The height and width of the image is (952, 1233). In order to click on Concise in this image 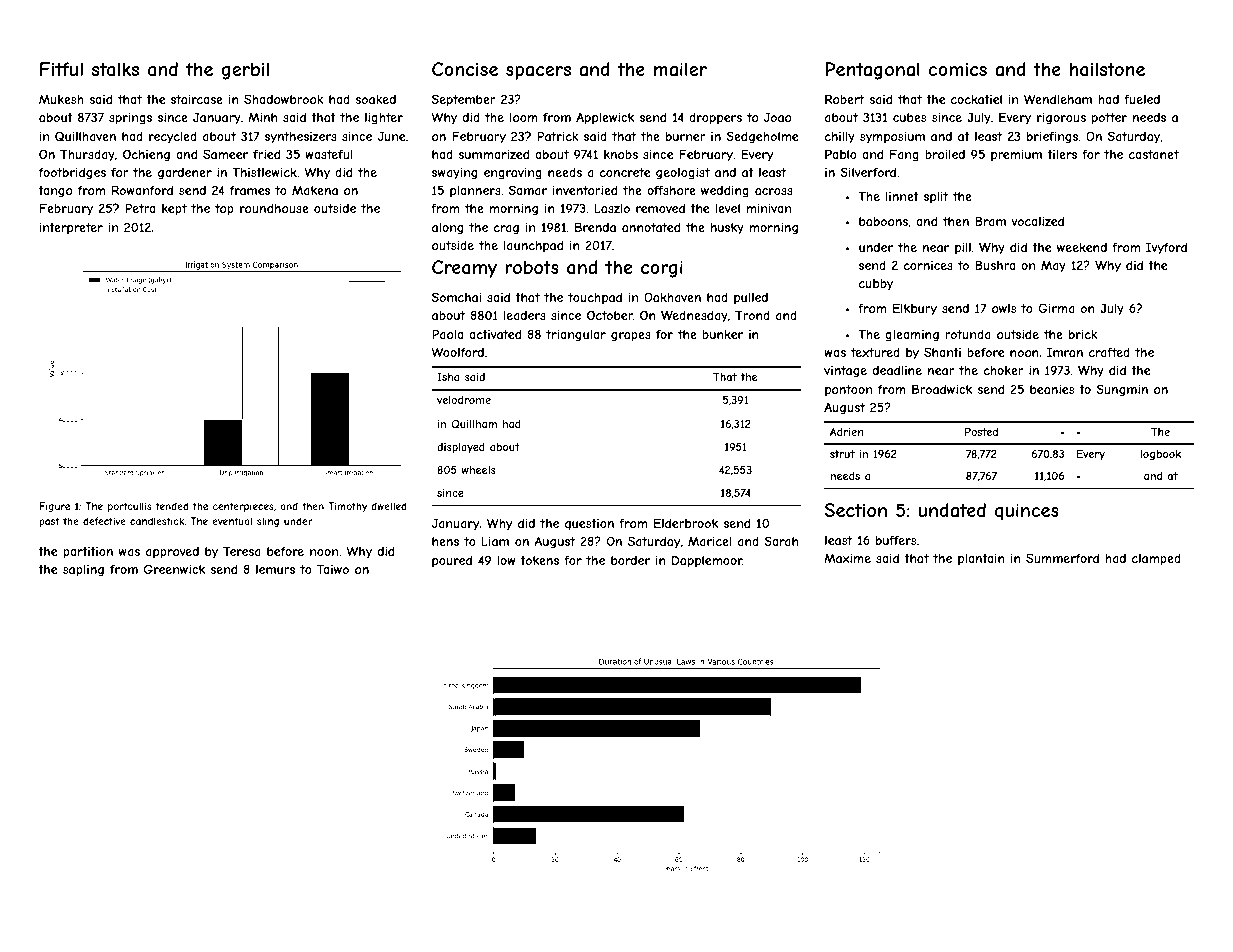, I will do `click(465, 69)`.
